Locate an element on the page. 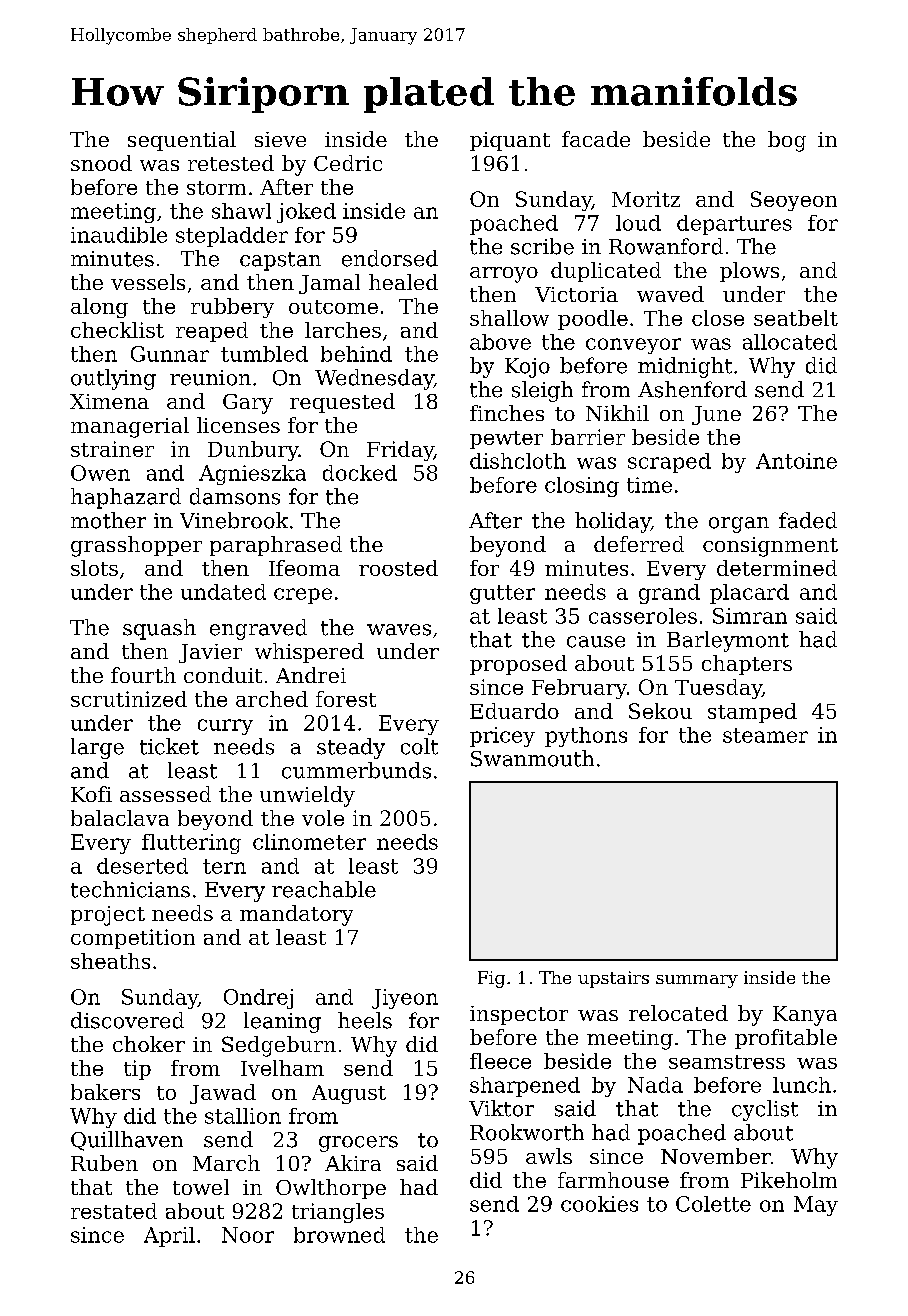 The width and height of the page is (908, 1316). grand is located at coordinates (669, 594).
